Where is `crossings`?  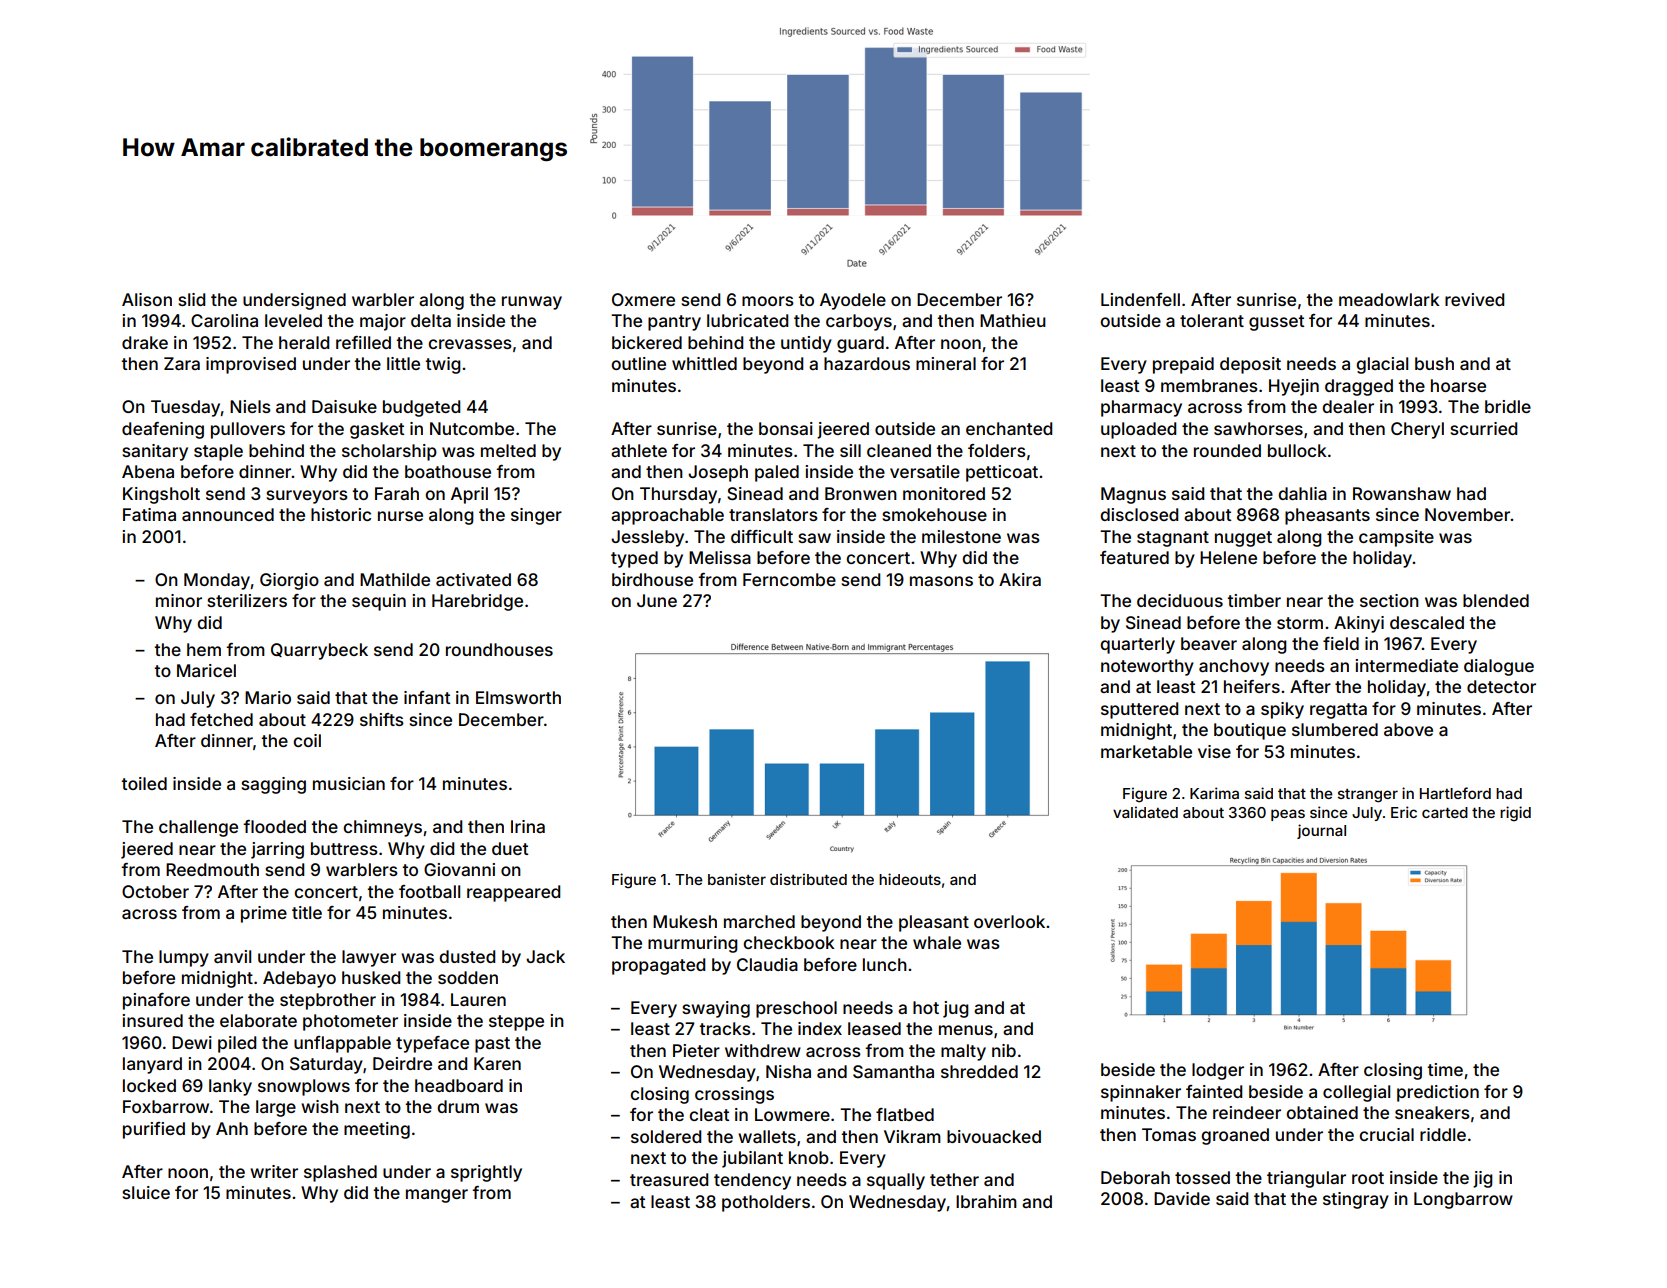 crossings is located at coordinates (734, 1095).
